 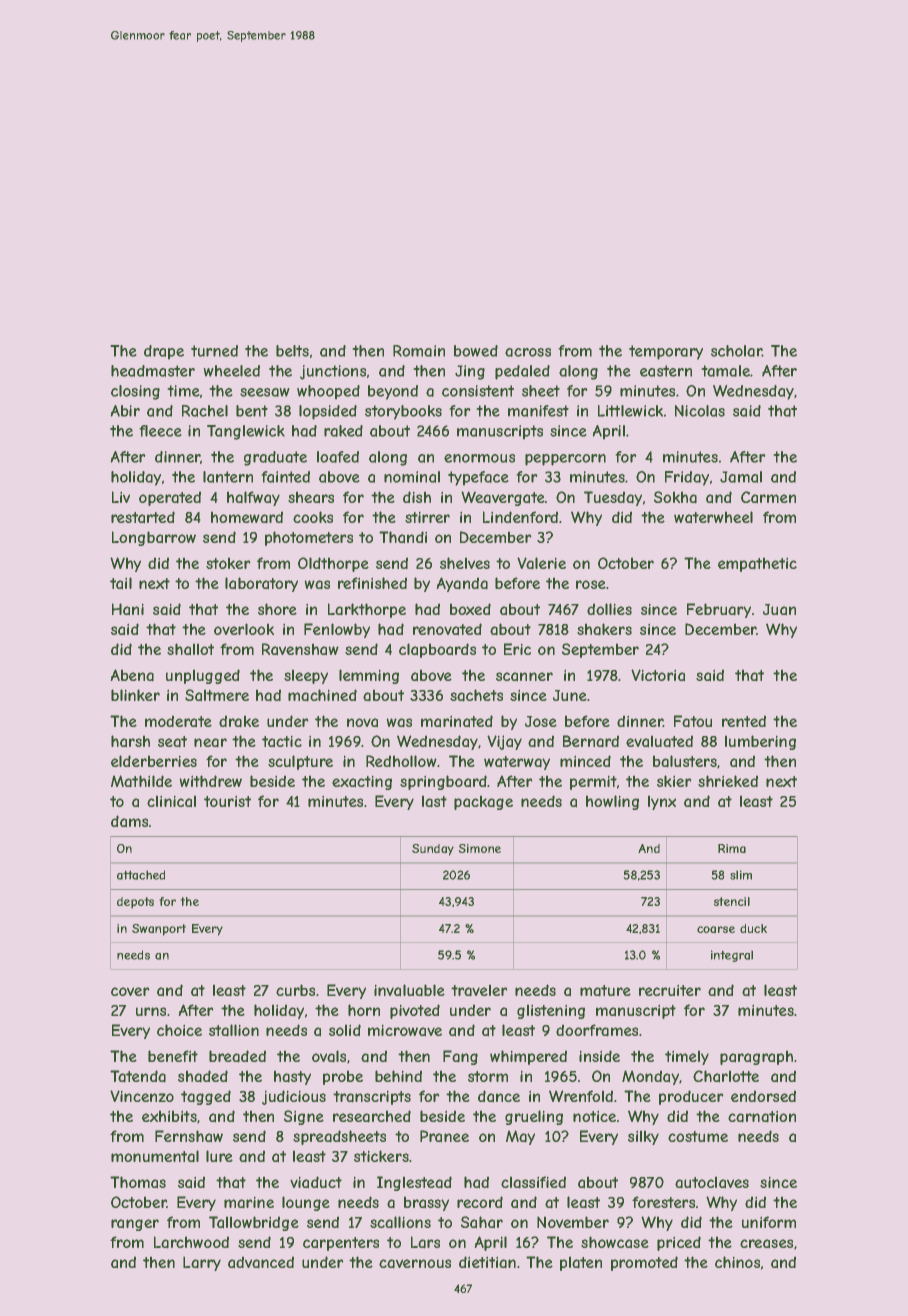 I want to click on choice, so click(x=179, y=1030).
